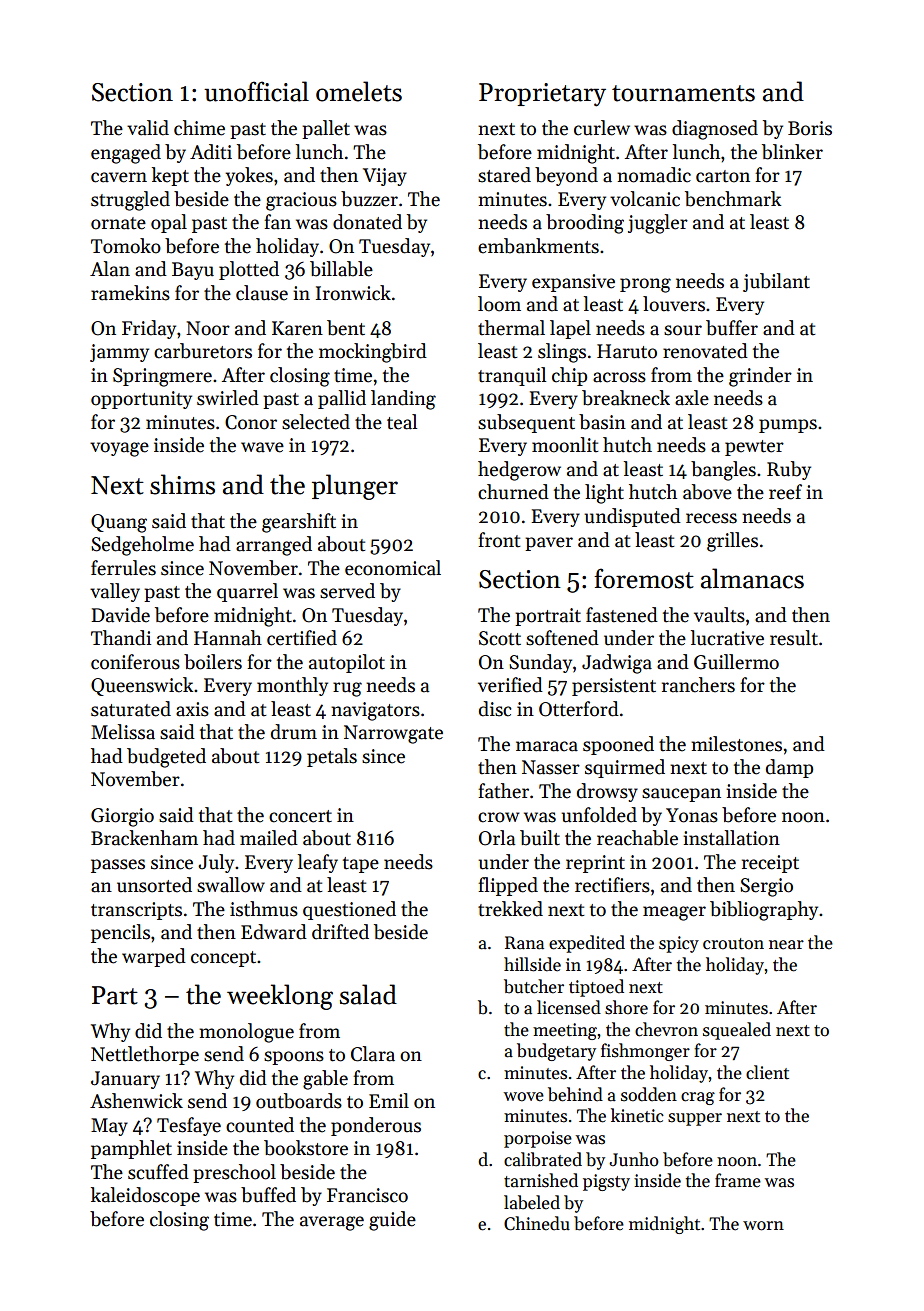 The width and height of the document is (924, 1311). Describe the element at coordinates (341, 269) in the document. I see `billable` at that location.
